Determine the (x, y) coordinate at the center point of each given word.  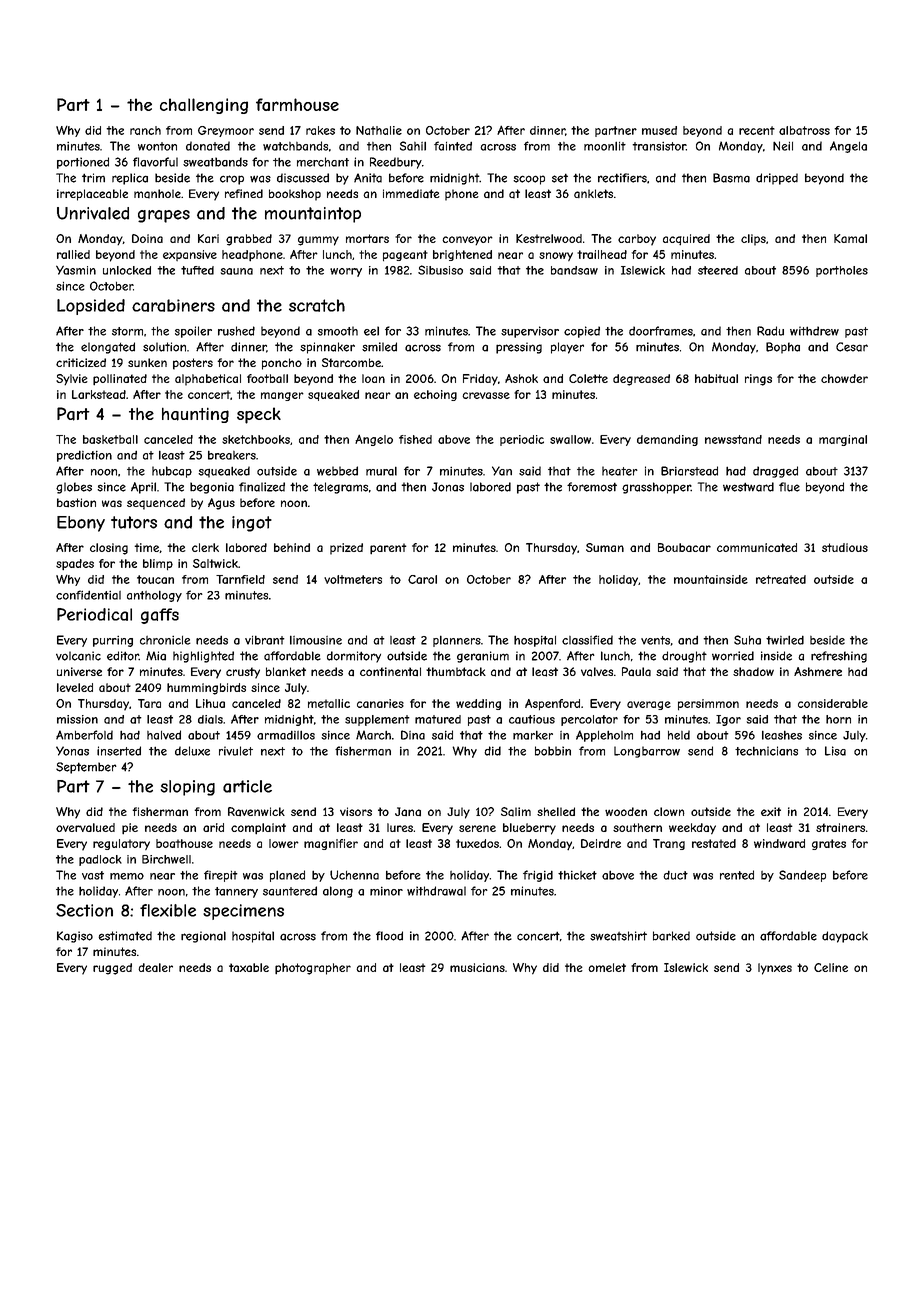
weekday (692, 829)
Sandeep (802, 876)
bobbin (553, 751)
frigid (538, 876)
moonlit (605, 146)
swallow (570, 439)
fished (415, 439)
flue (789, 487)
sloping (188, 788)
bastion (76, 503)
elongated (108, 348)
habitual (716, 378)
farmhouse (297, 104)
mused (659, 130)
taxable (249, 967)
